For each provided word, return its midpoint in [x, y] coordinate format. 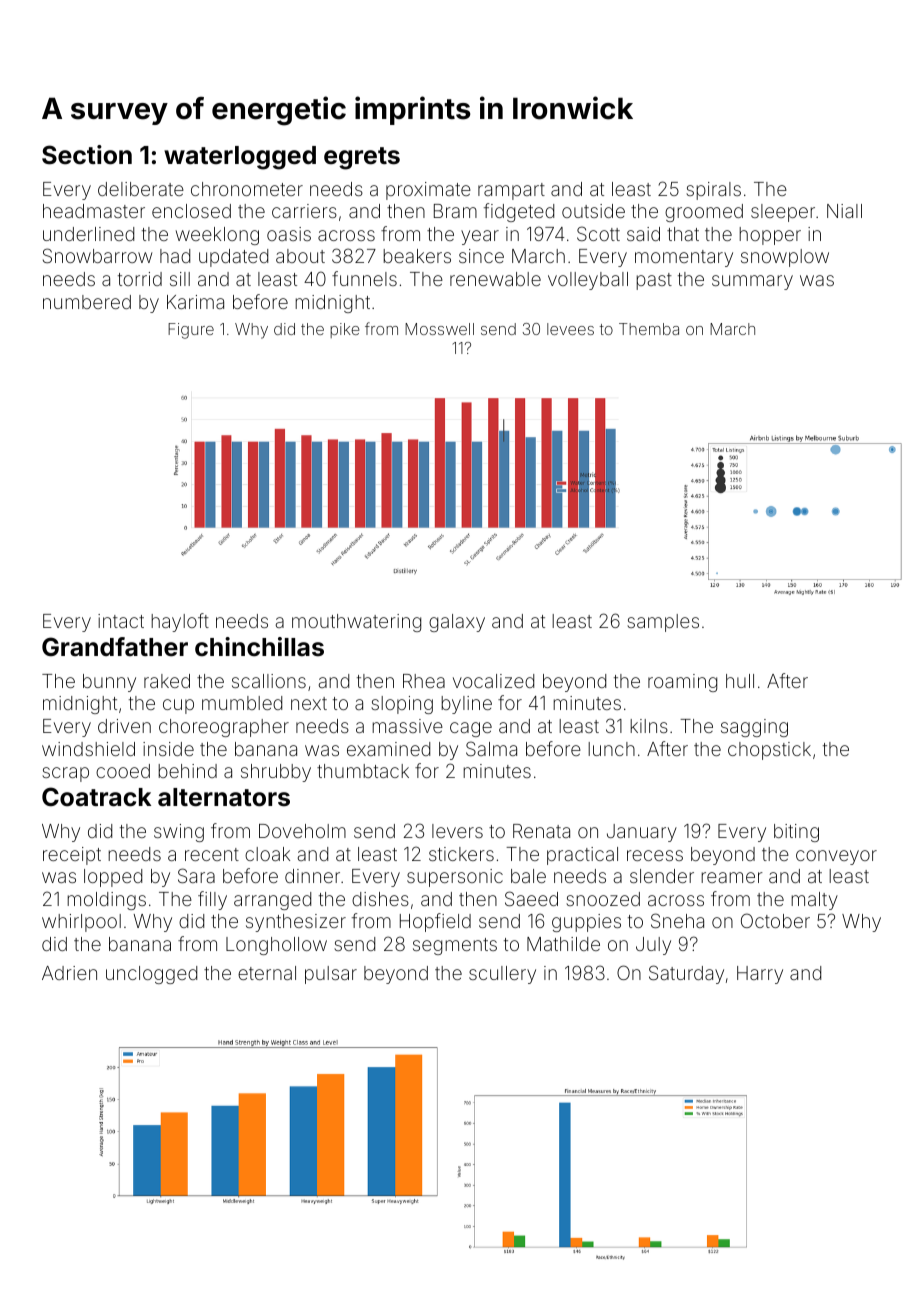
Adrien [69, 973]
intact [121, 621]
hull [740, 681]
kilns [649, 726]
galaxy [457, 623]
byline [466, 705]
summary [752, 282]
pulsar [331, 975]
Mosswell [439, 329]
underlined [88, 234]
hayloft [180, 622]
